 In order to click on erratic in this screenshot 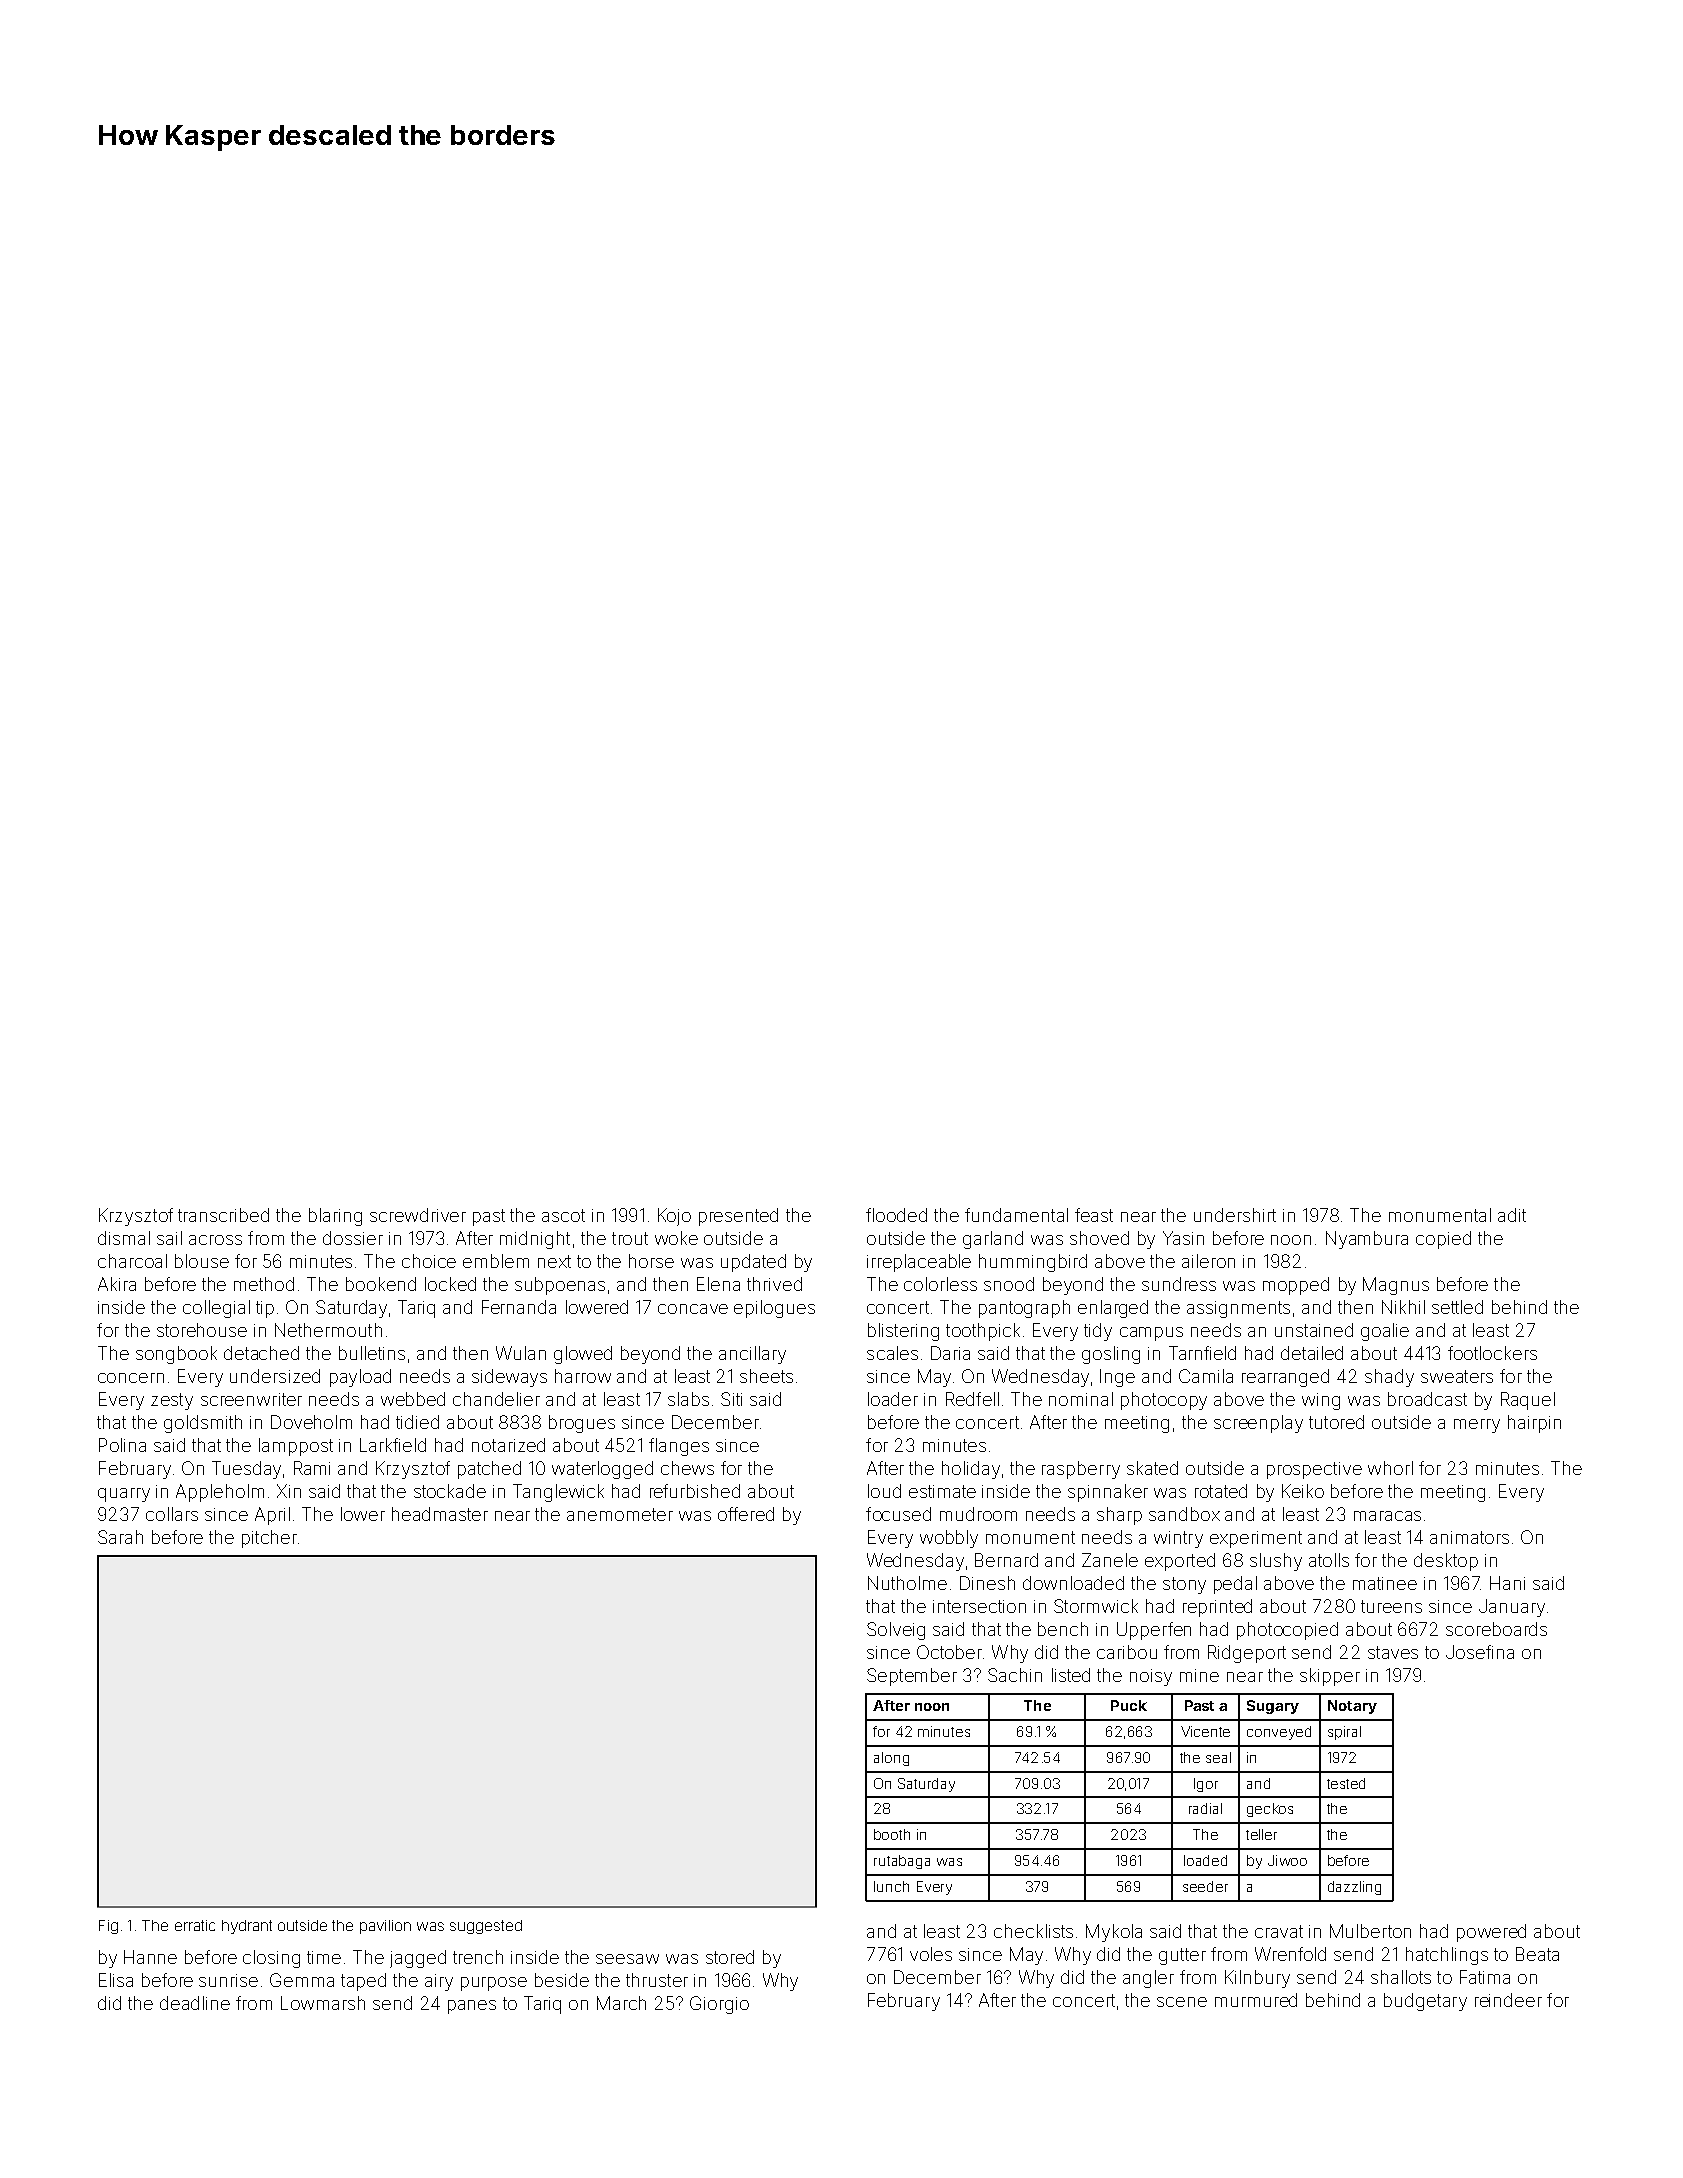, I will do `click(195, 1925)`.
